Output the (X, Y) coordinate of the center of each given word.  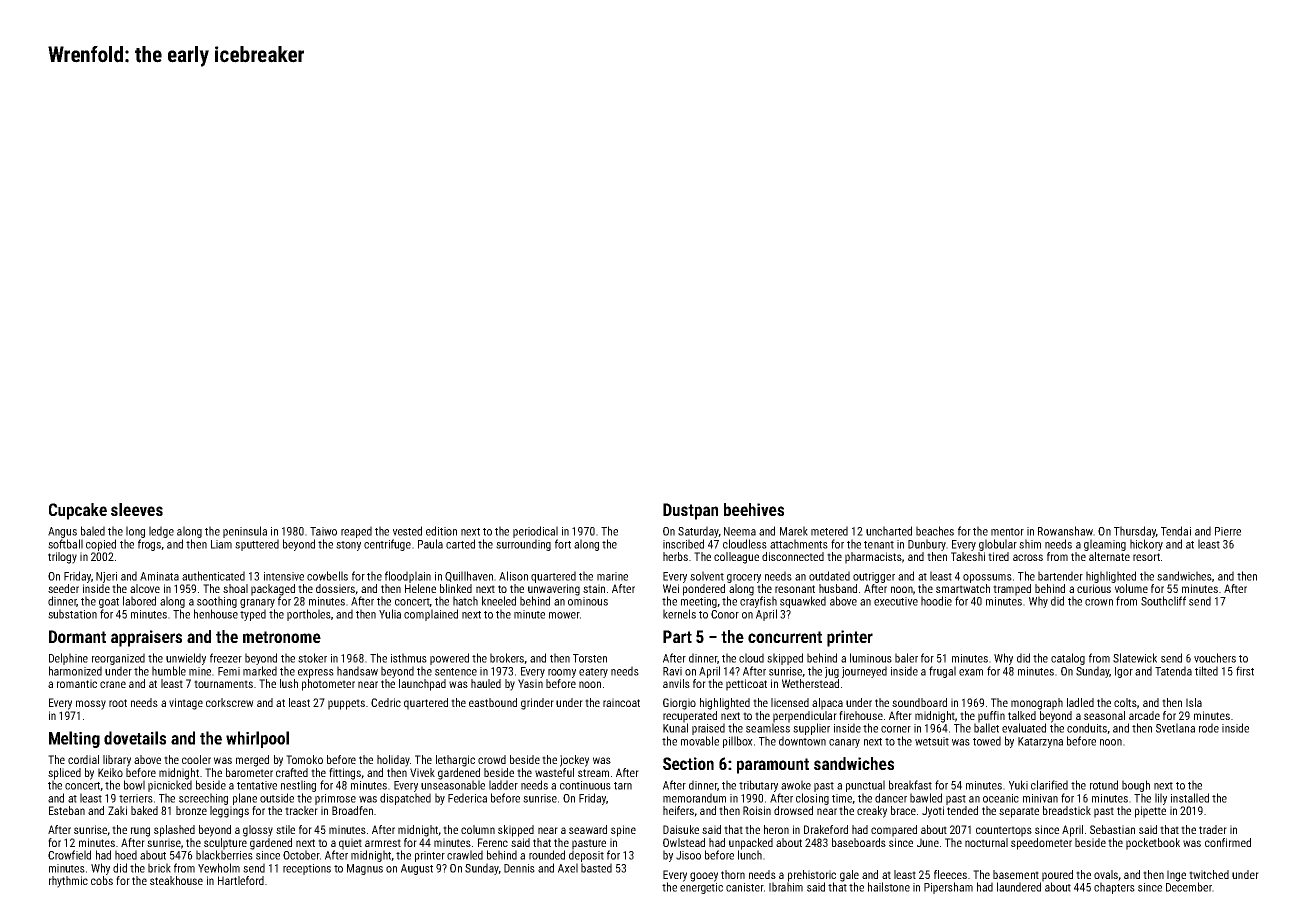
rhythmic (68, 882)
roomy (562, 673)
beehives (754, 509)
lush (289, 683)
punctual (865, 786)
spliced (64, 774)
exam (971, 672)
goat (109, 603)
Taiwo (323, 531)
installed (1190, 798)
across (1028, 557)
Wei (671, 588)
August (417, 869)
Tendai (1176, 531)
